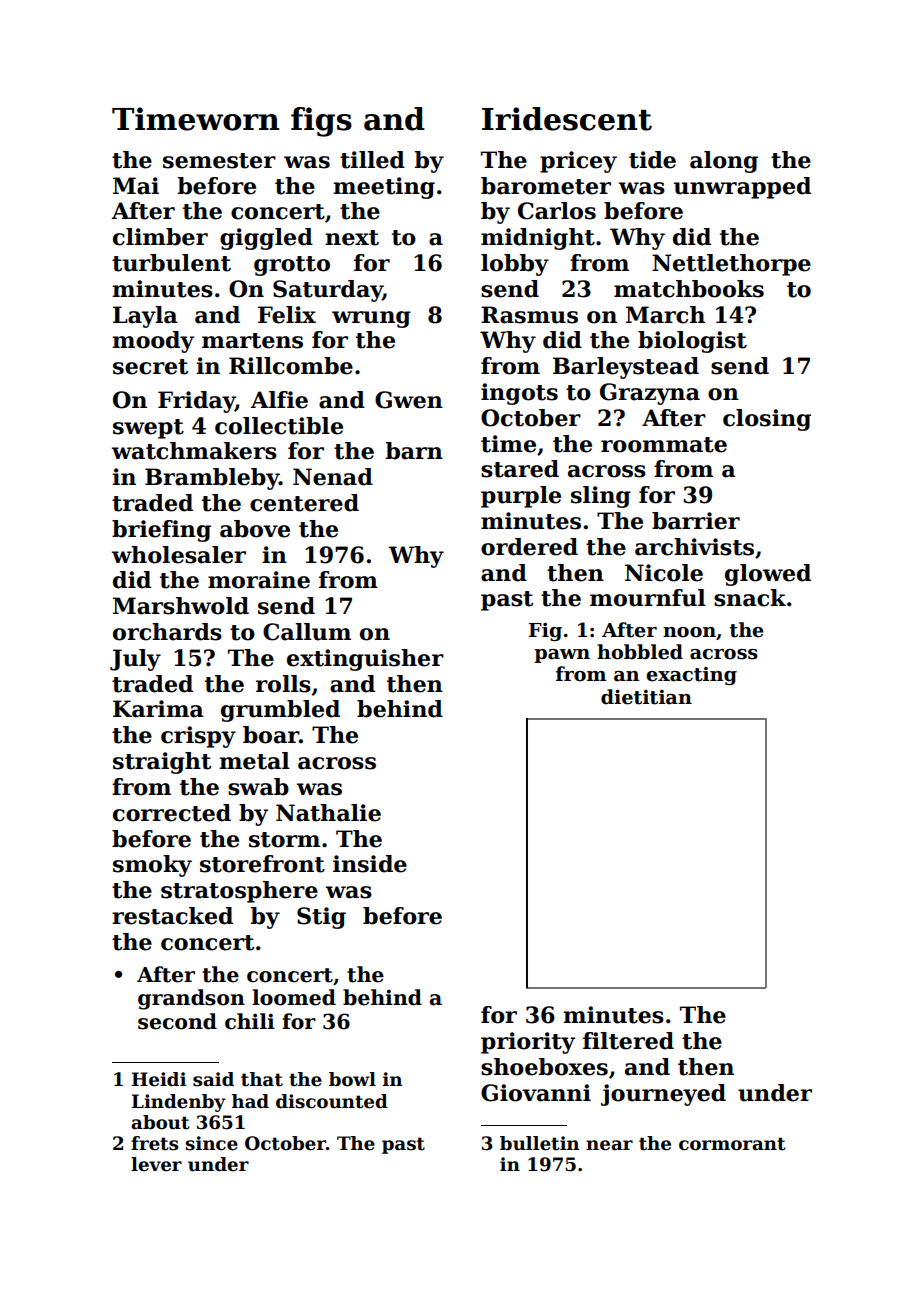 This screenshot has height=1314, width=924. Describe the element at coordinates (262, 1079) in the screenshot. I see `that` at that location.
